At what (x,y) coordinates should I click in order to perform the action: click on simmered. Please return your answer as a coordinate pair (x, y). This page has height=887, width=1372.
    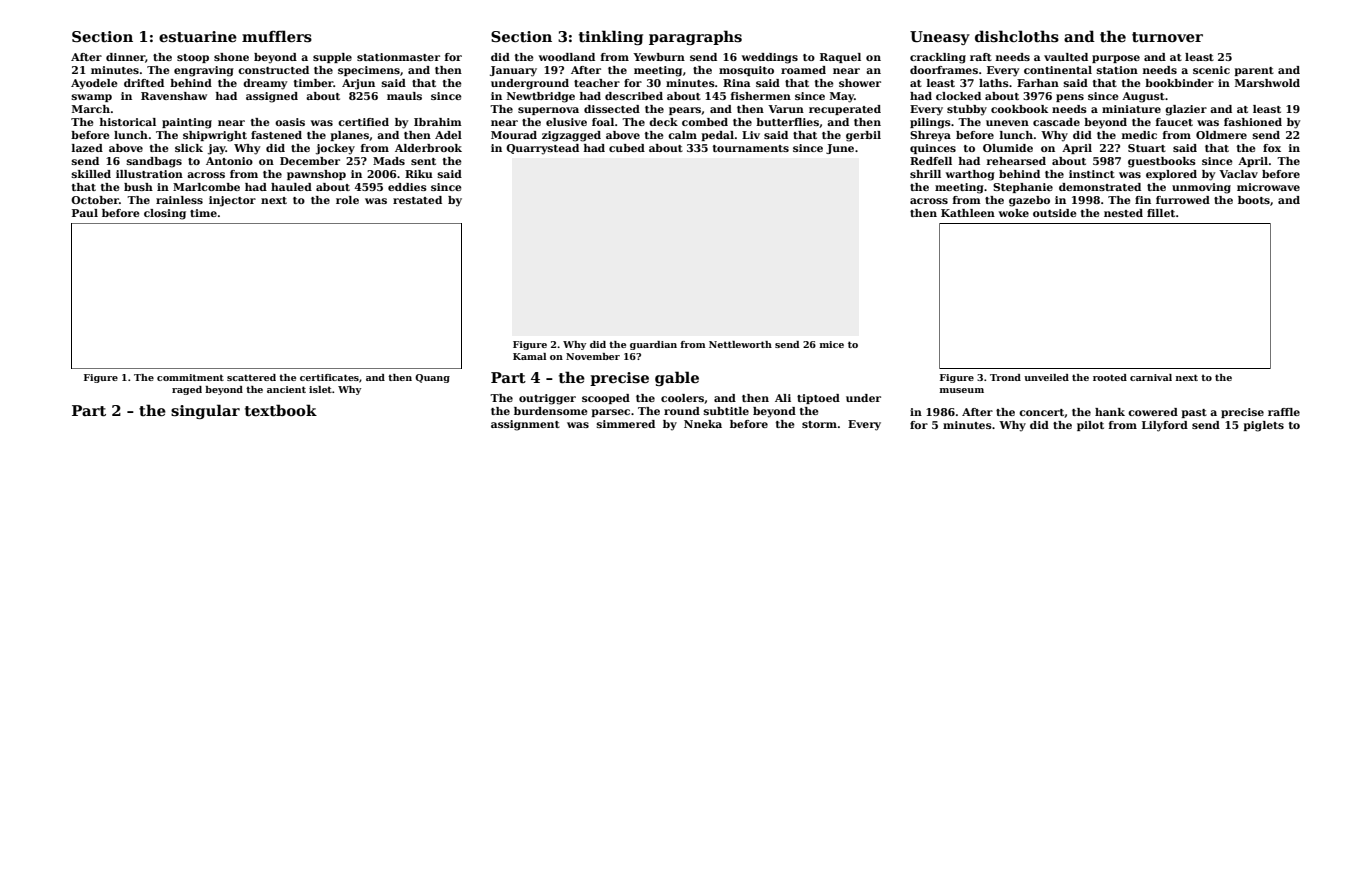
    Looking at the image, I should click on (626, 424).
